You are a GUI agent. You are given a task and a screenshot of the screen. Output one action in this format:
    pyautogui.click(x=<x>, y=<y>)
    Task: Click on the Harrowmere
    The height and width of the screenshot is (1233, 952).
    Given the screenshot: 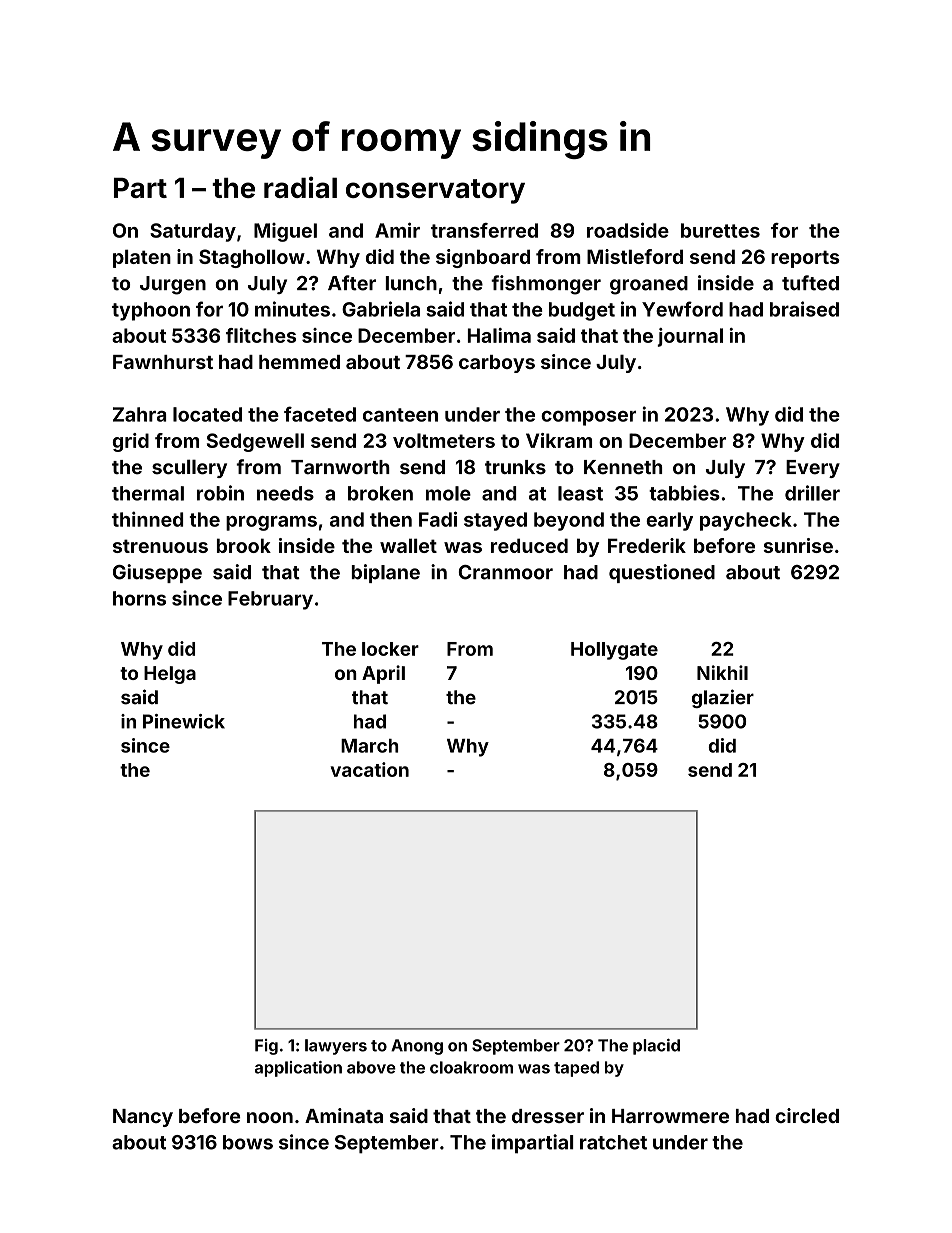 What is the action you would take?
    pyautogui.click(x=670, y=1116)
